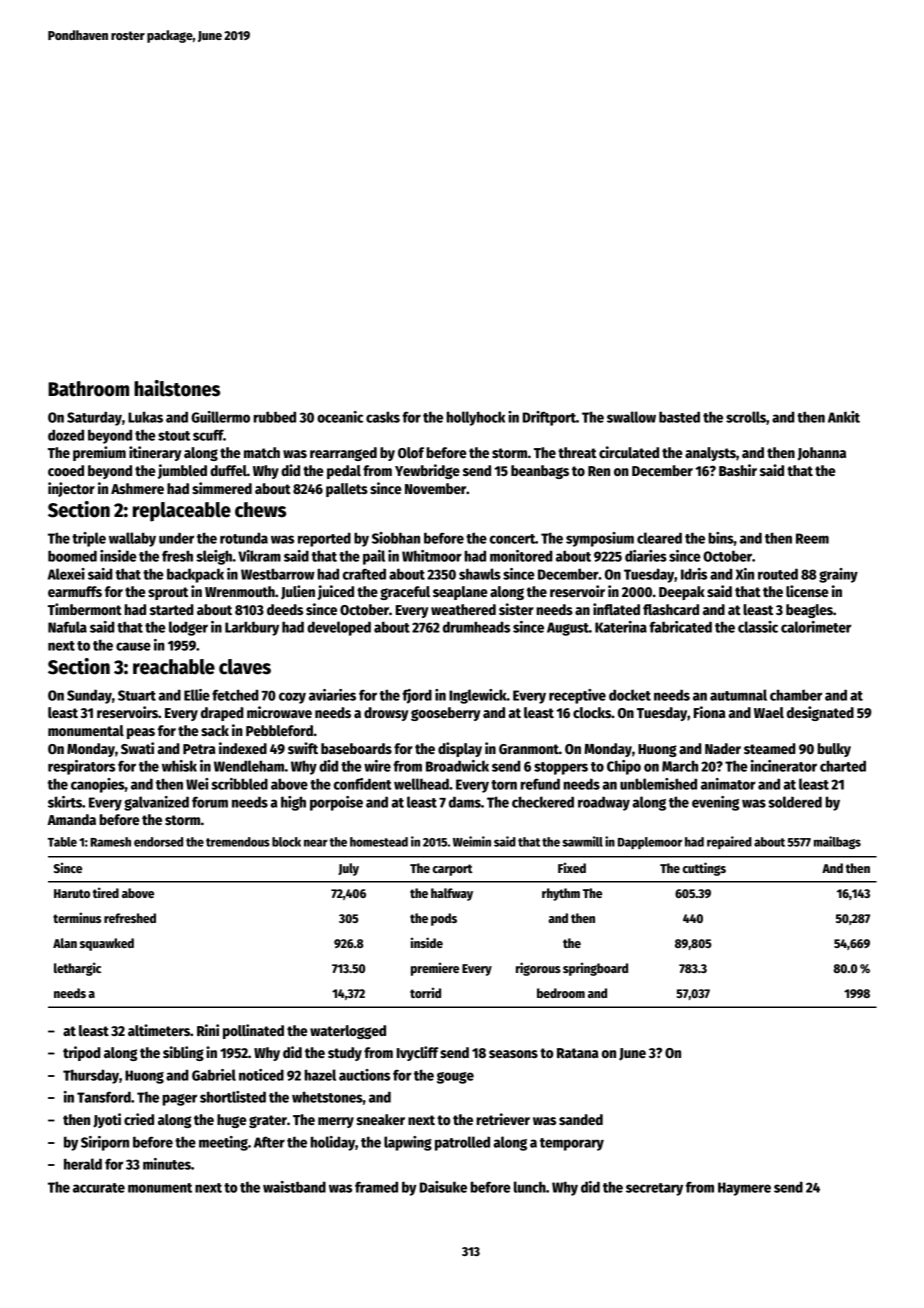 The width and height of the document is (924, 1308). I want to click on analysts, so click(710, 454).
